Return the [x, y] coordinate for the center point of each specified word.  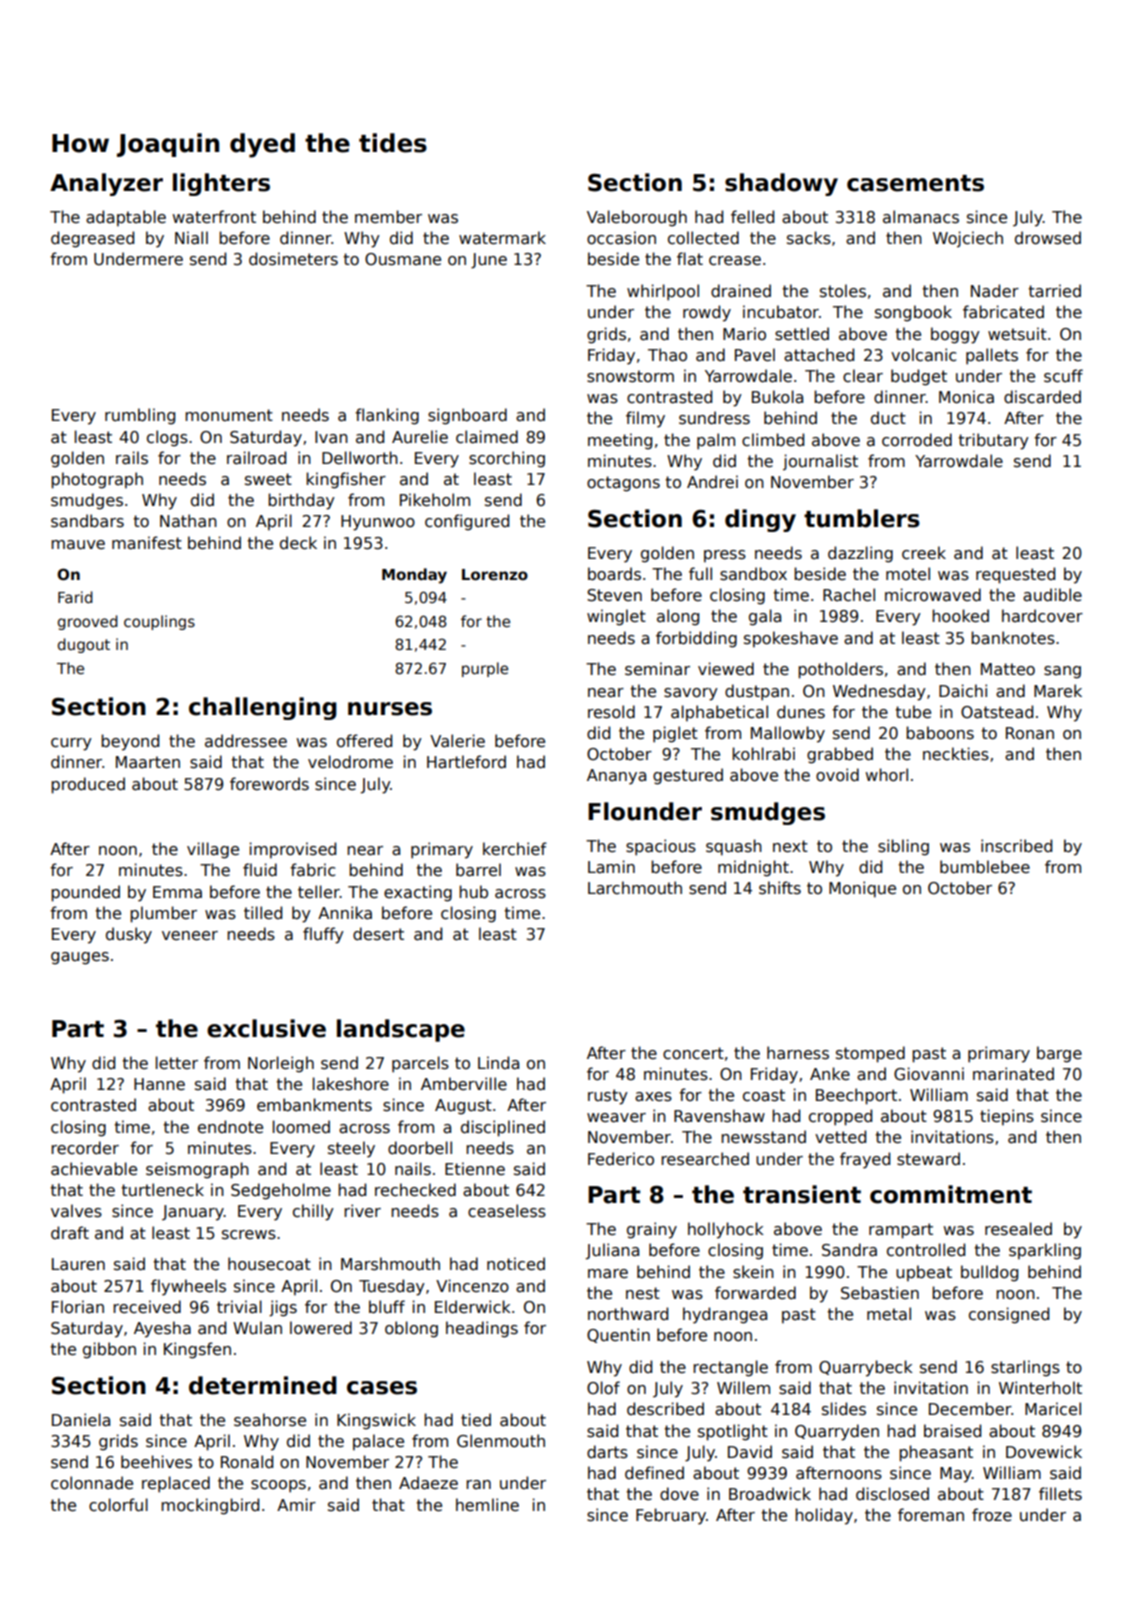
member [388, 216]
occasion [621, 238]
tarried [1054, 291]
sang [1062, 672]
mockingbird [210, 1506]
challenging [263, 708]
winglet [616, 617]
